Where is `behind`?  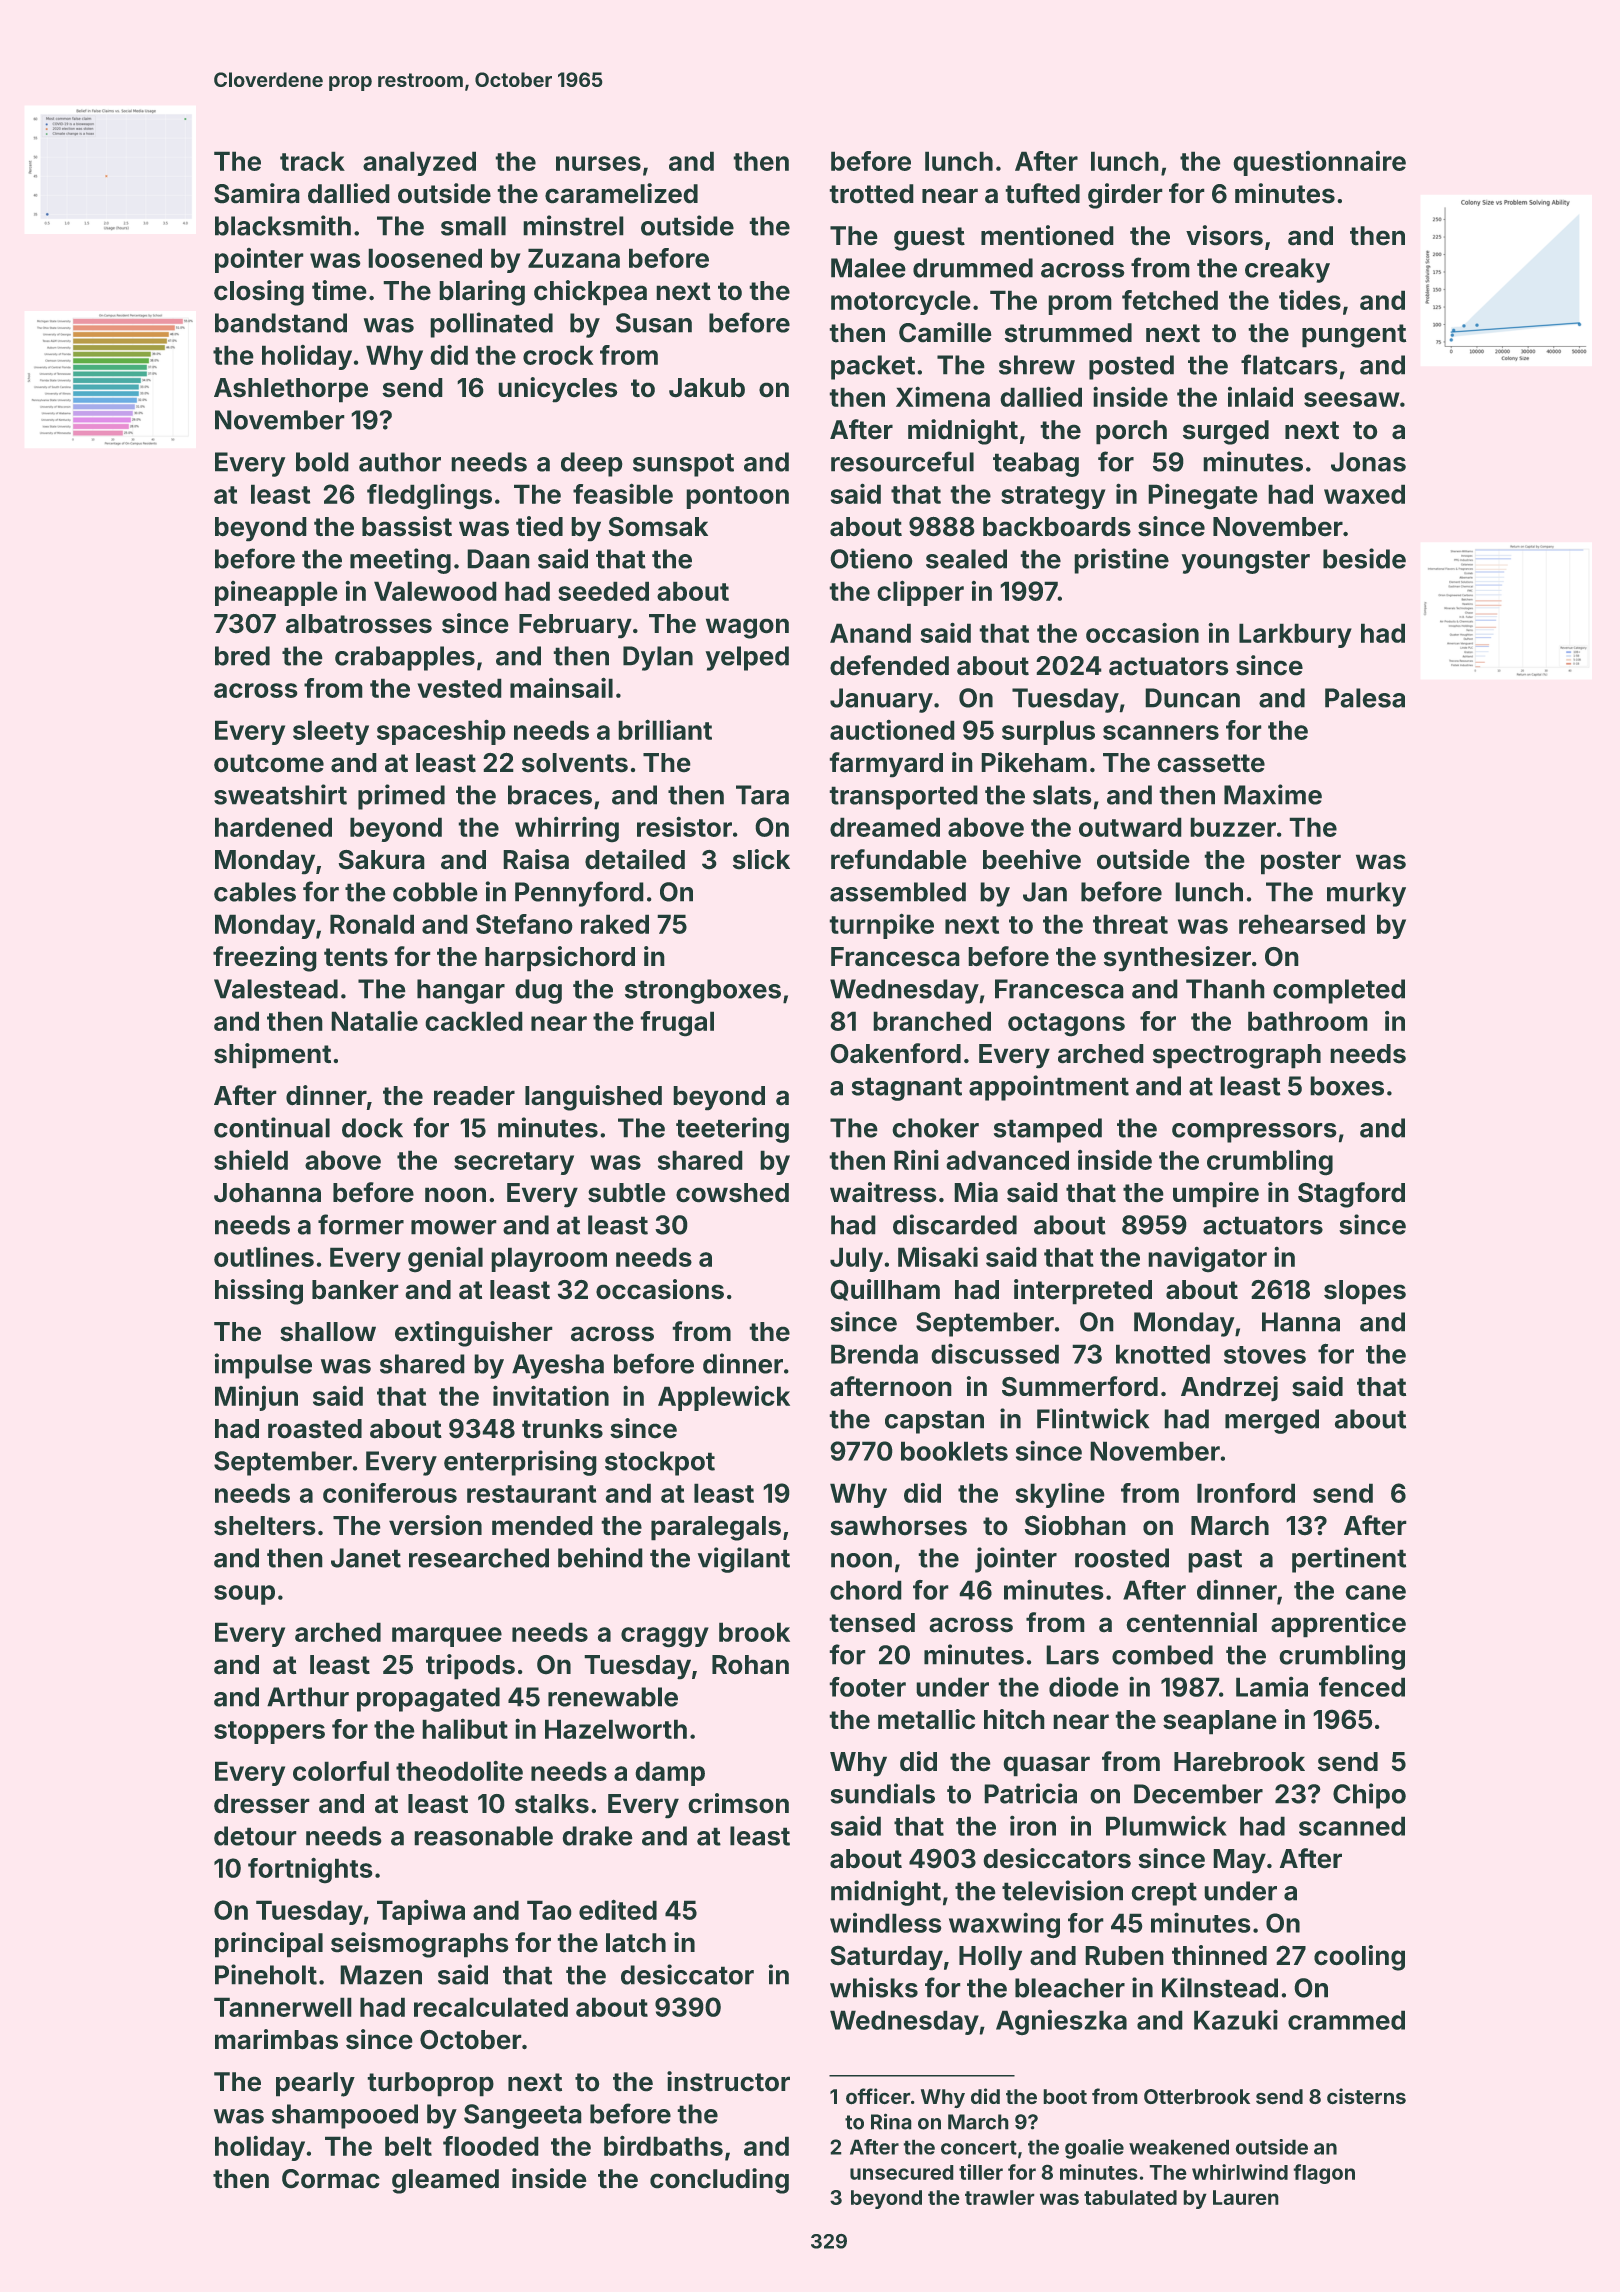 behind is located at coordinates (600, 1557).
